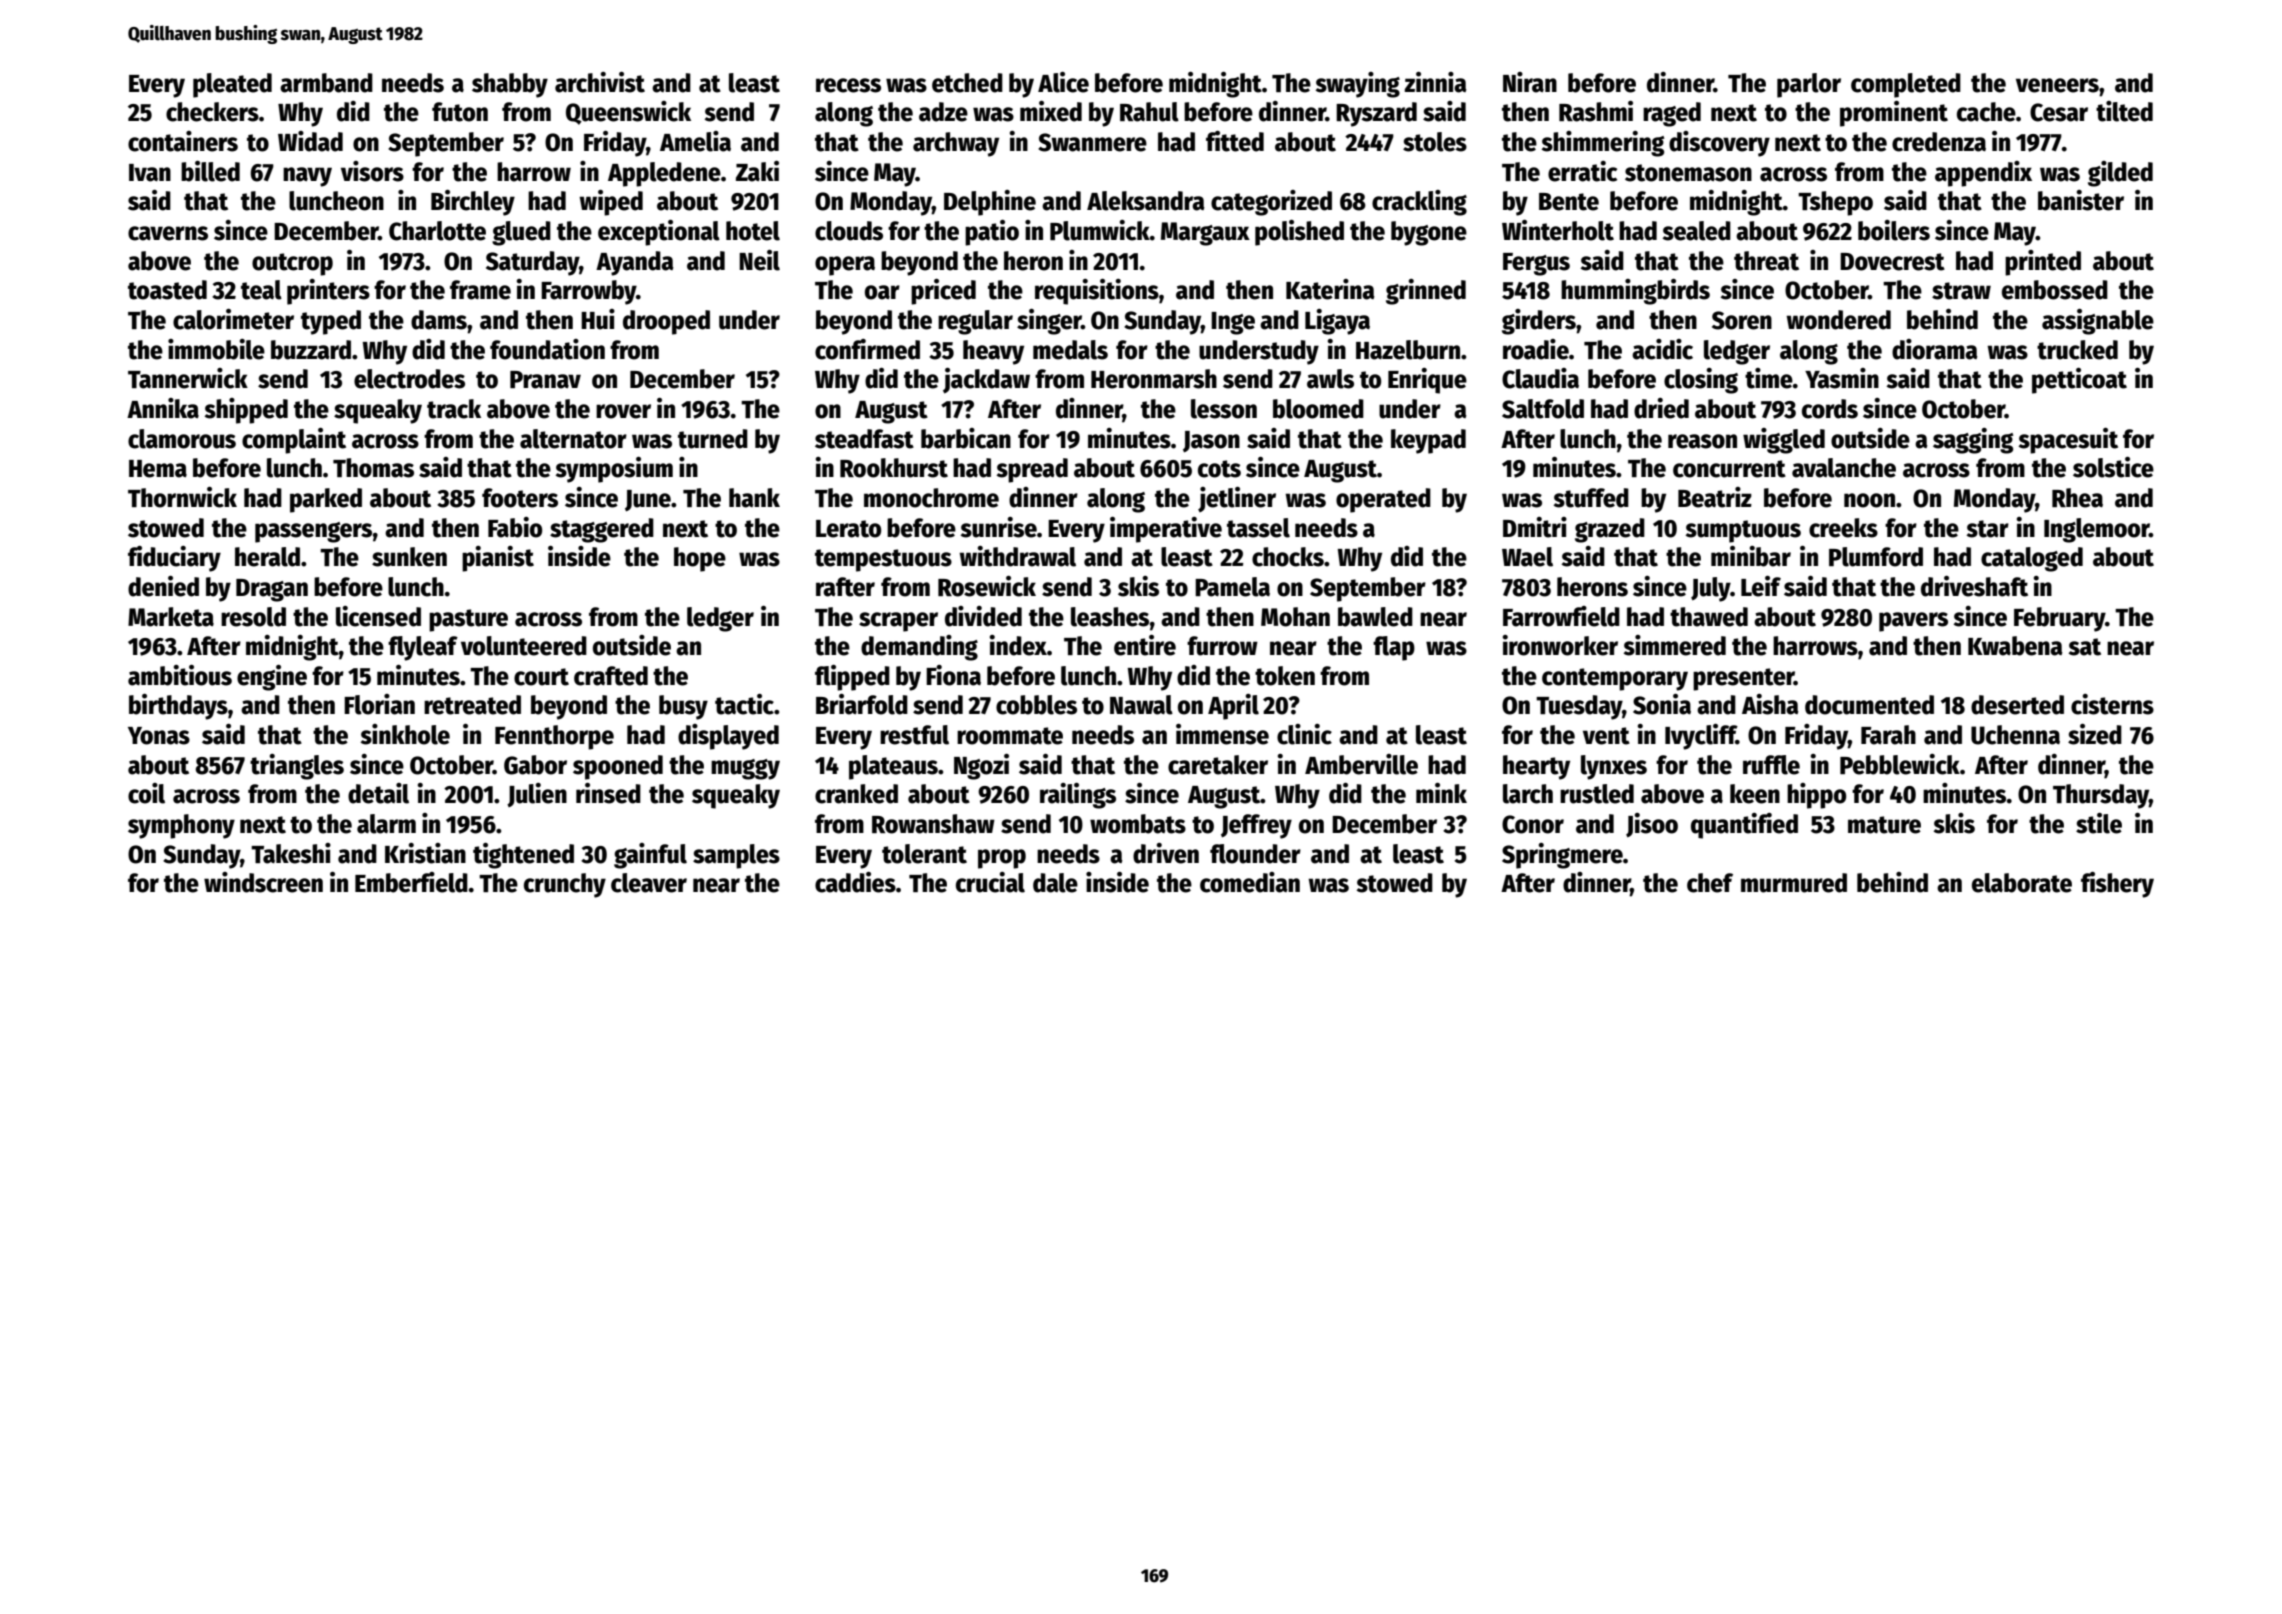  Describe the element at coordinates (849, 231) in the image. I see `clouds` at that location.
